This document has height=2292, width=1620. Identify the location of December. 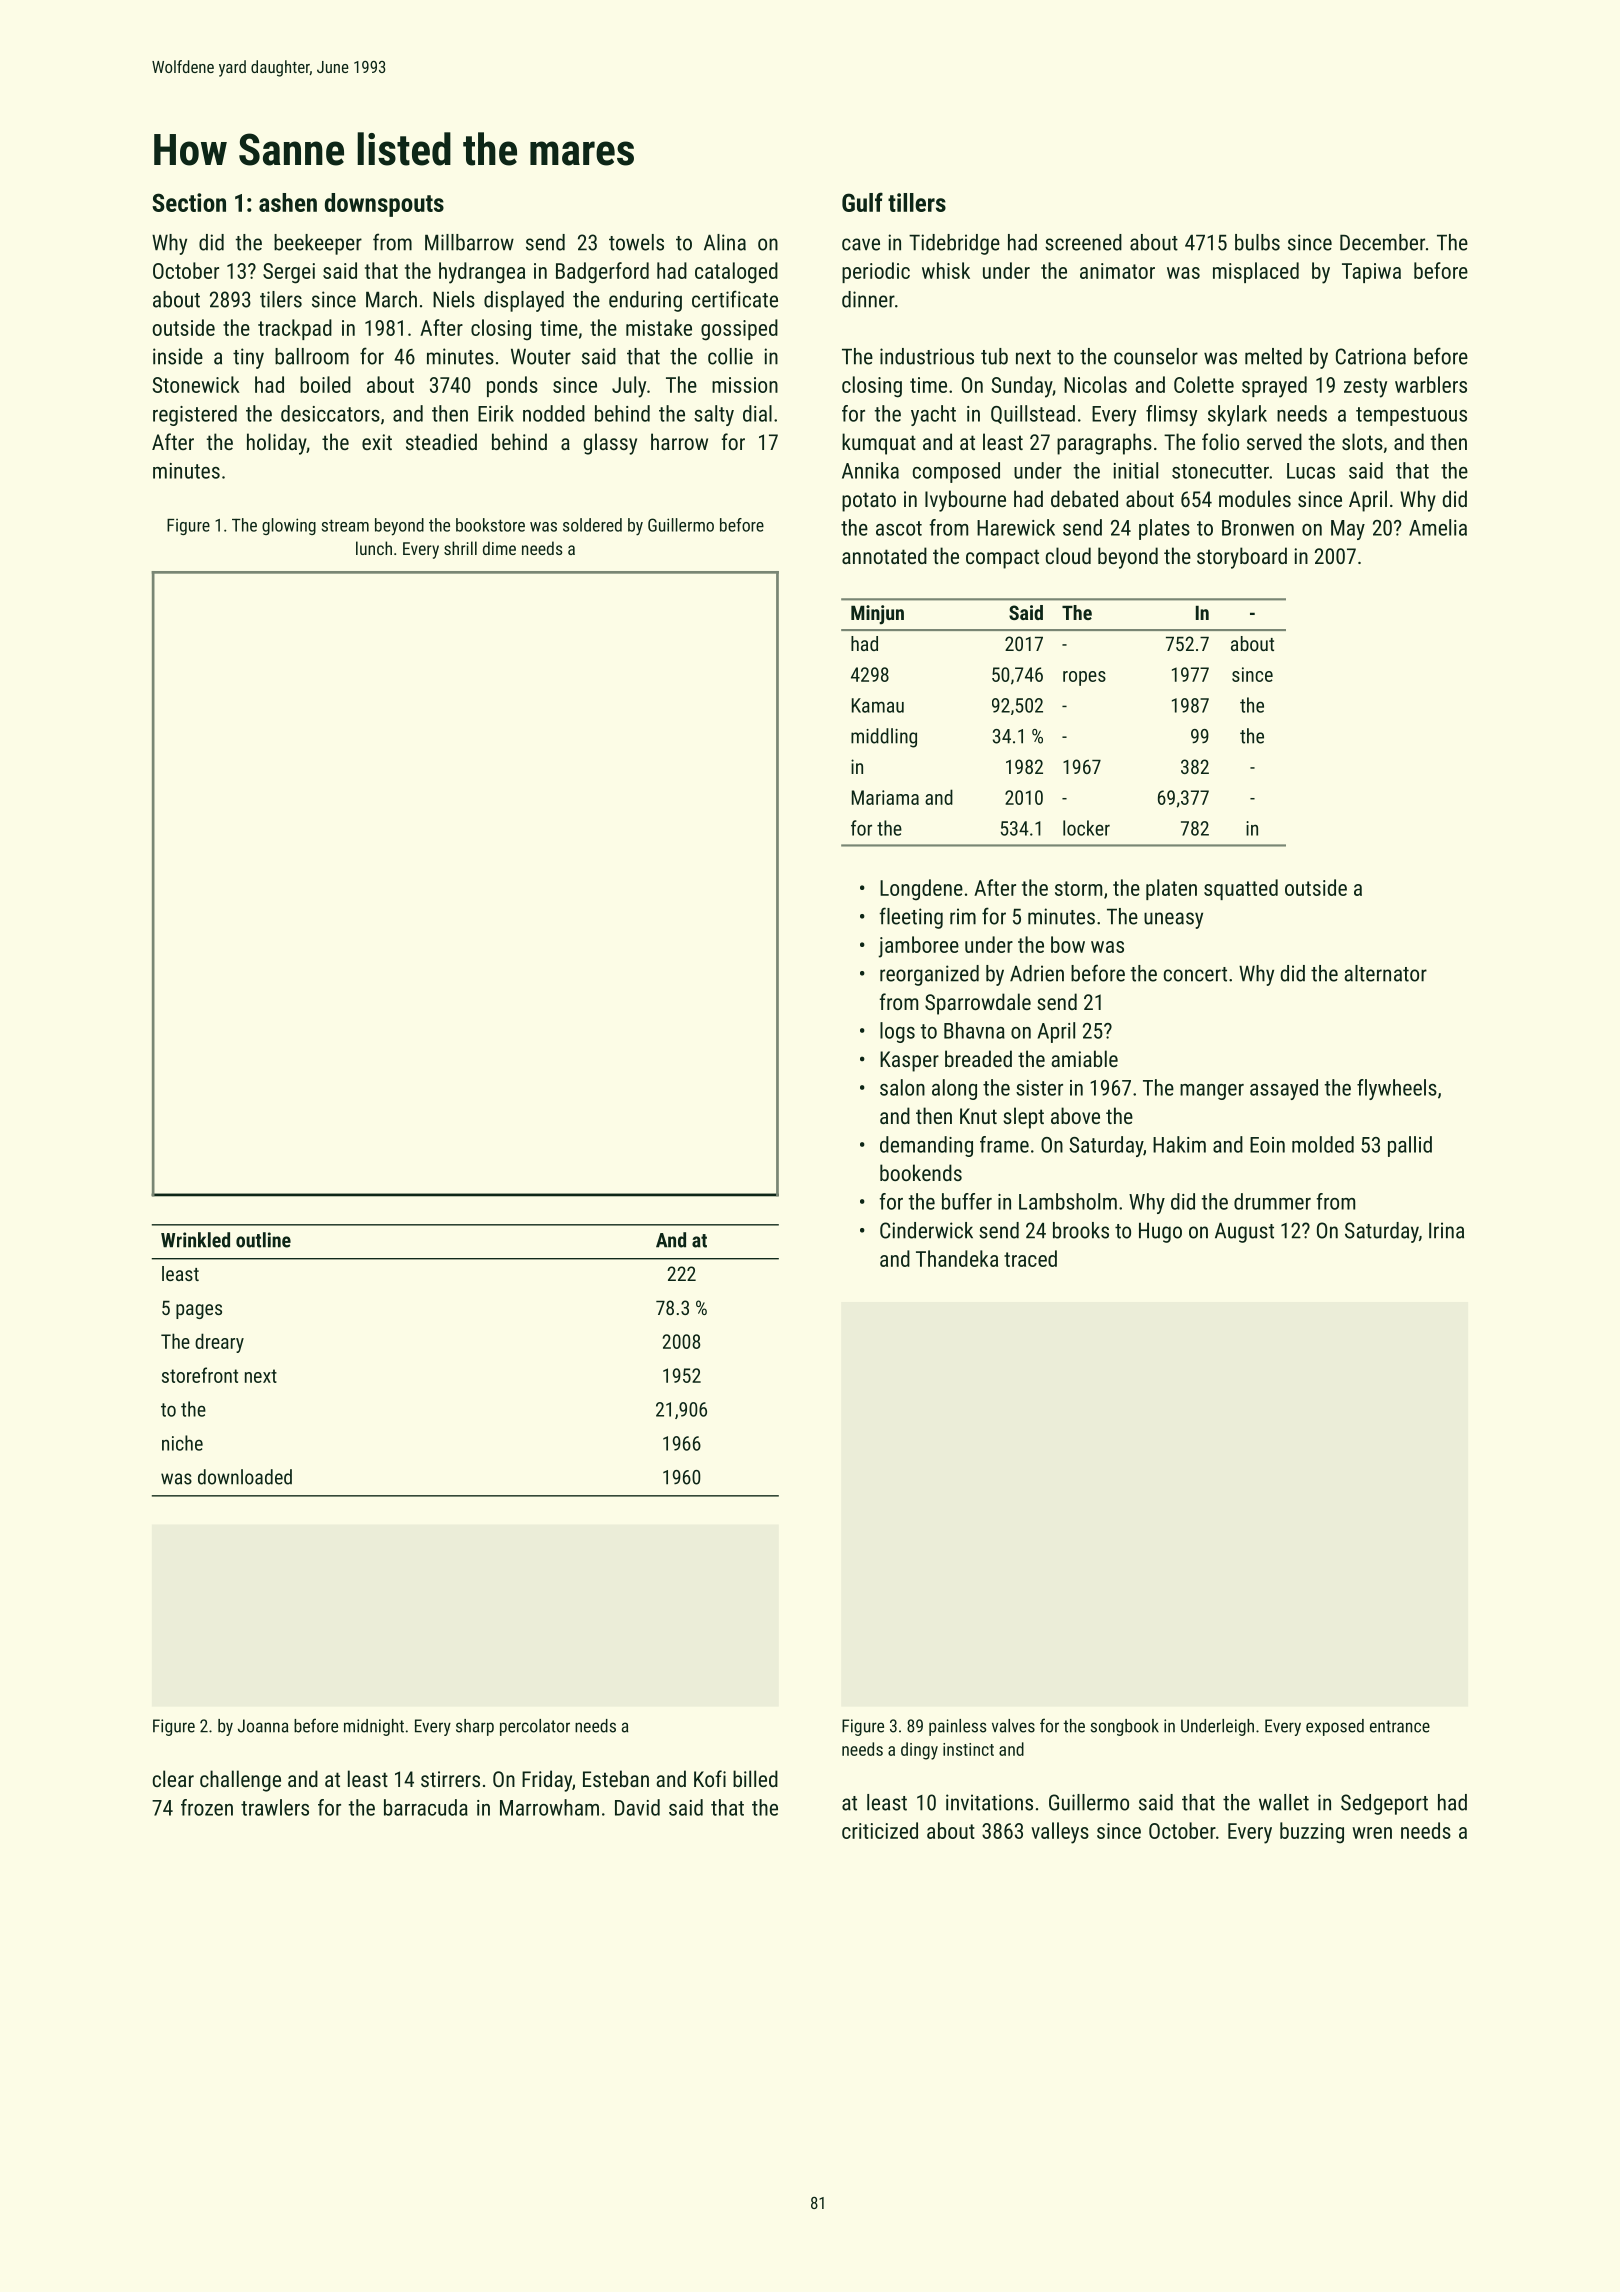
(1382, 242).
